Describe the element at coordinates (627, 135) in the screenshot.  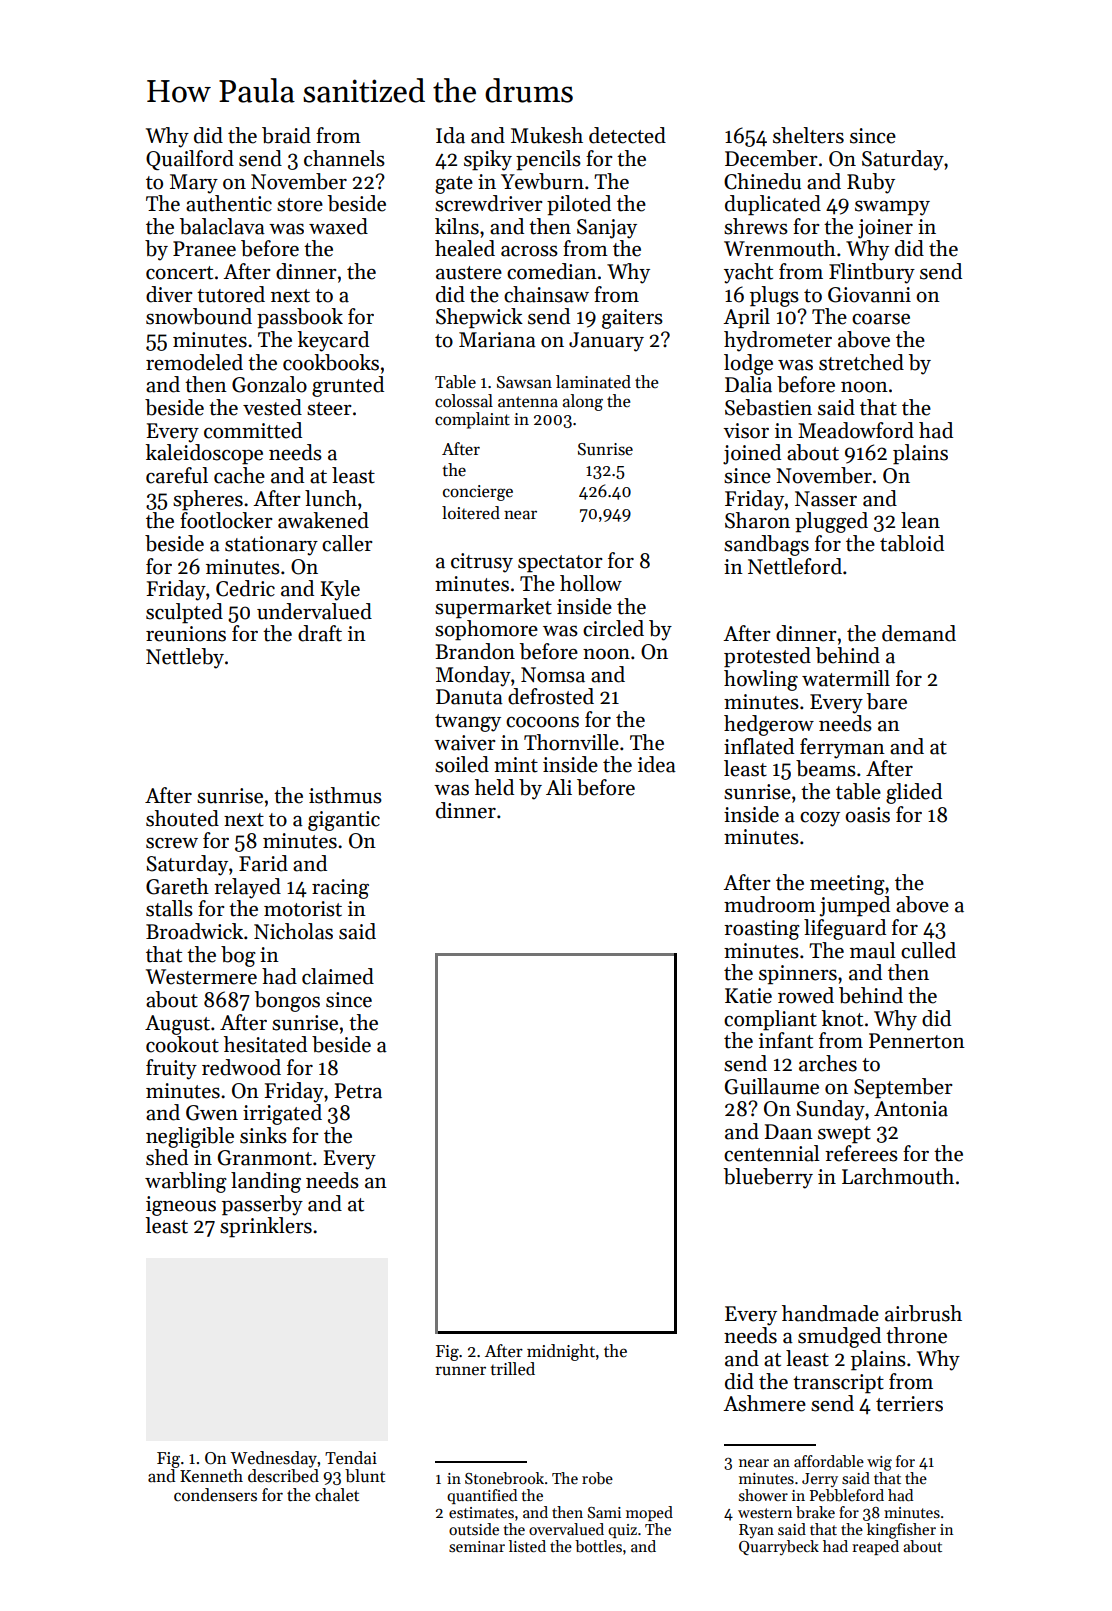
I see `detected` at that location.
